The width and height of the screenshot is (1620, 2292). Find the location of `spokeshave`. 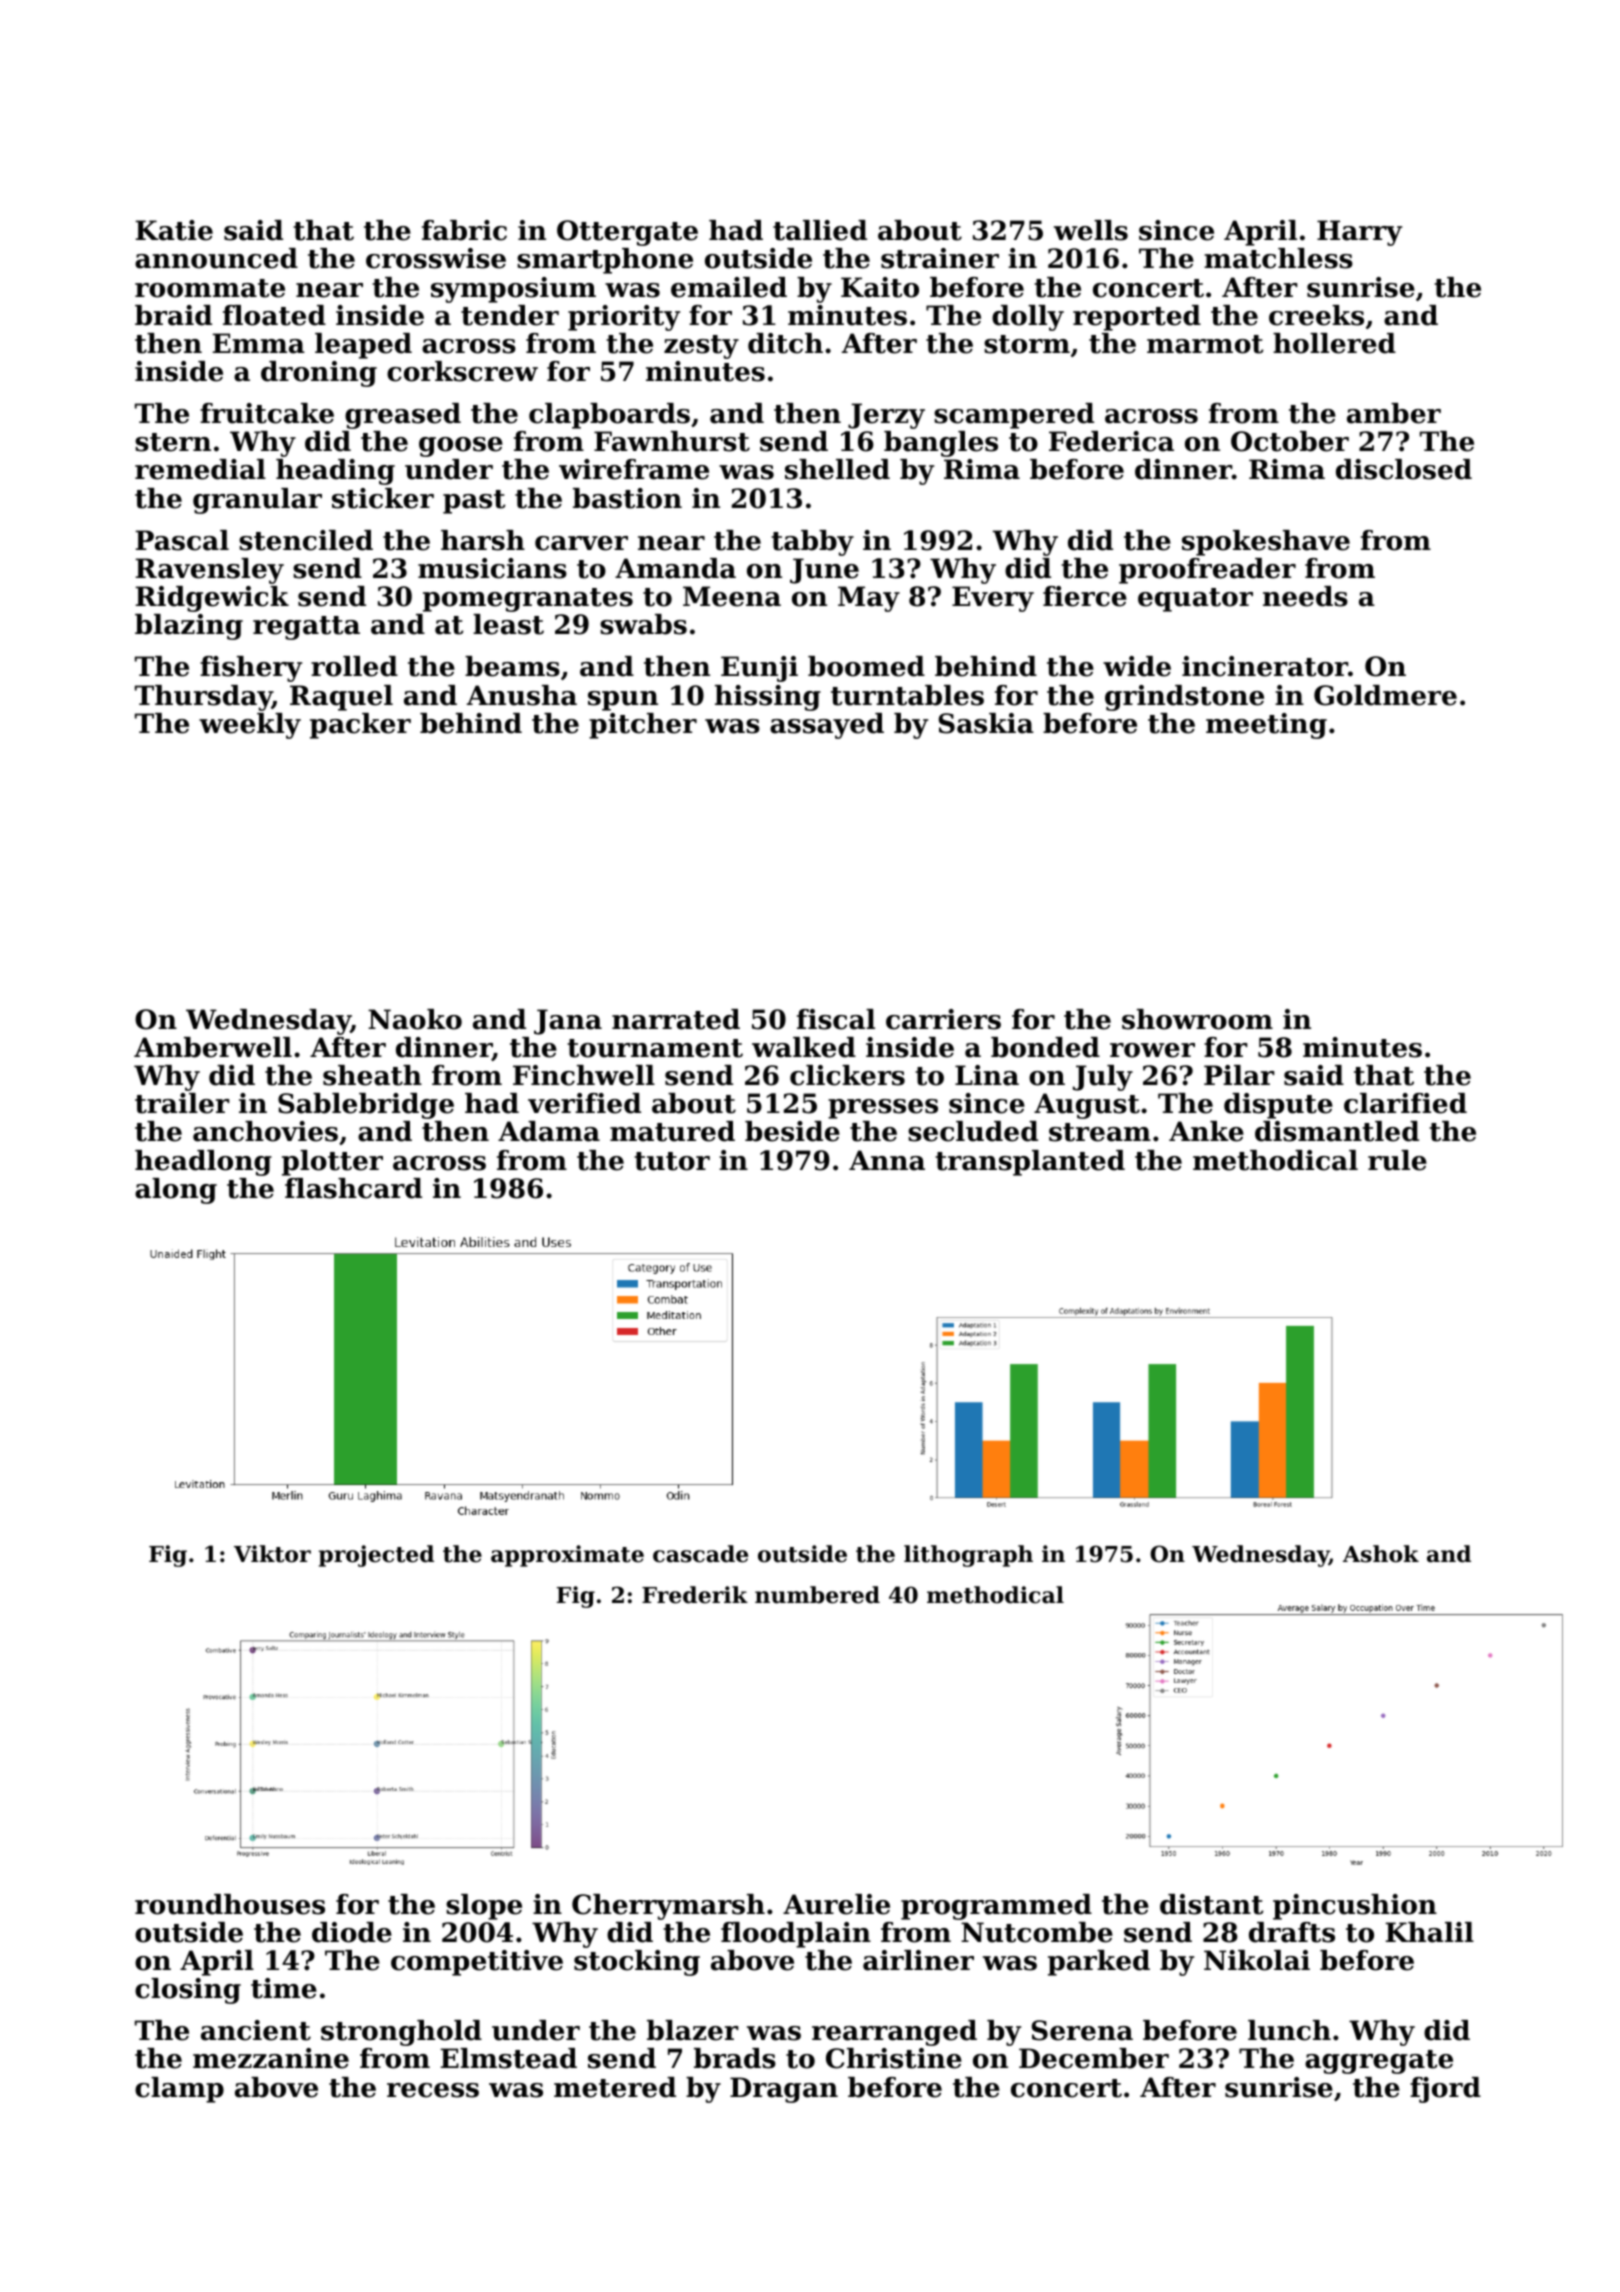

spokeshave is located at coordinates (1266, 543).
